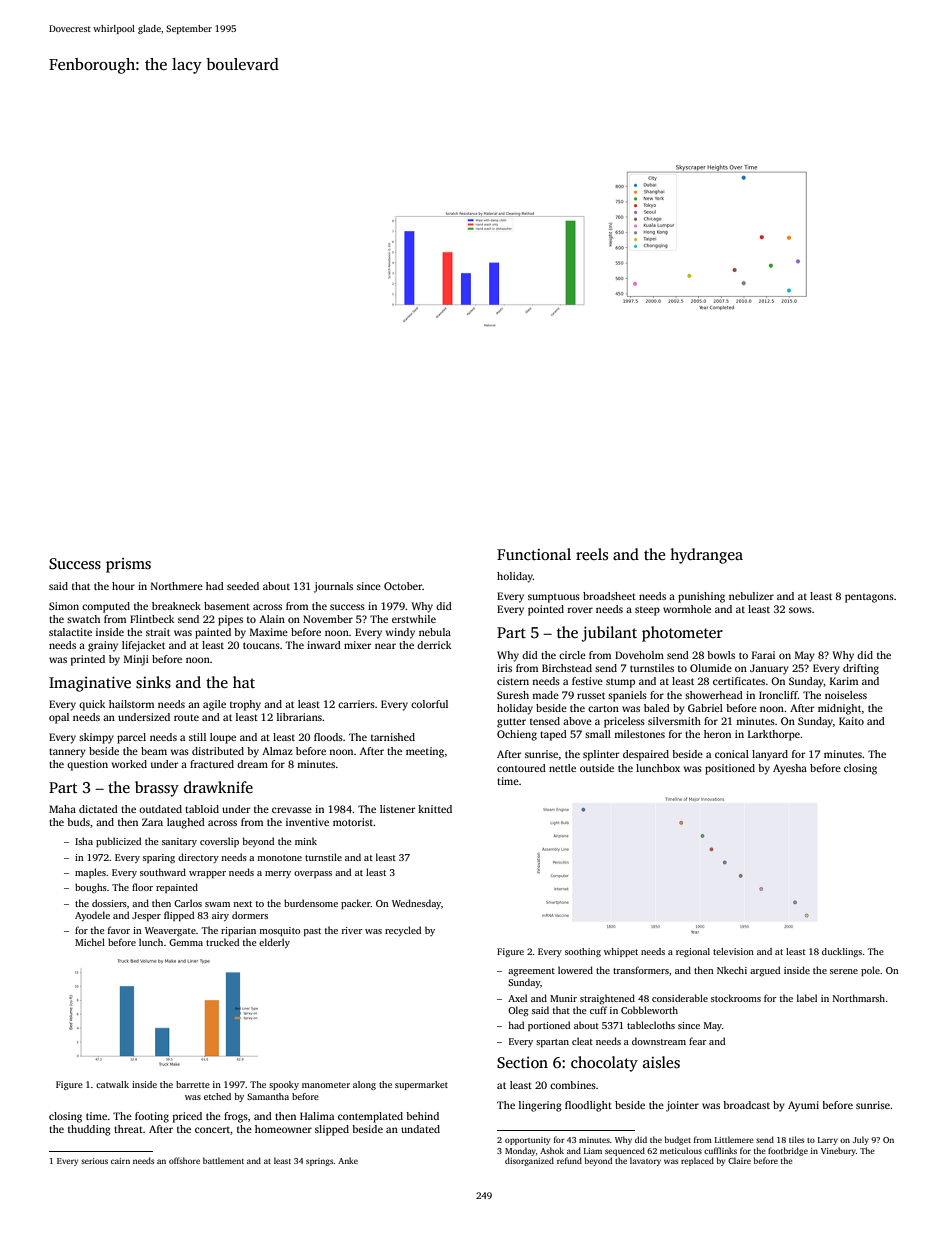 The height and width of the screenshot is (1233, 952). What do you see at coordinates (393, 737) in the screenshot?
I see `tarnished` at bounding box center [393, 737].
